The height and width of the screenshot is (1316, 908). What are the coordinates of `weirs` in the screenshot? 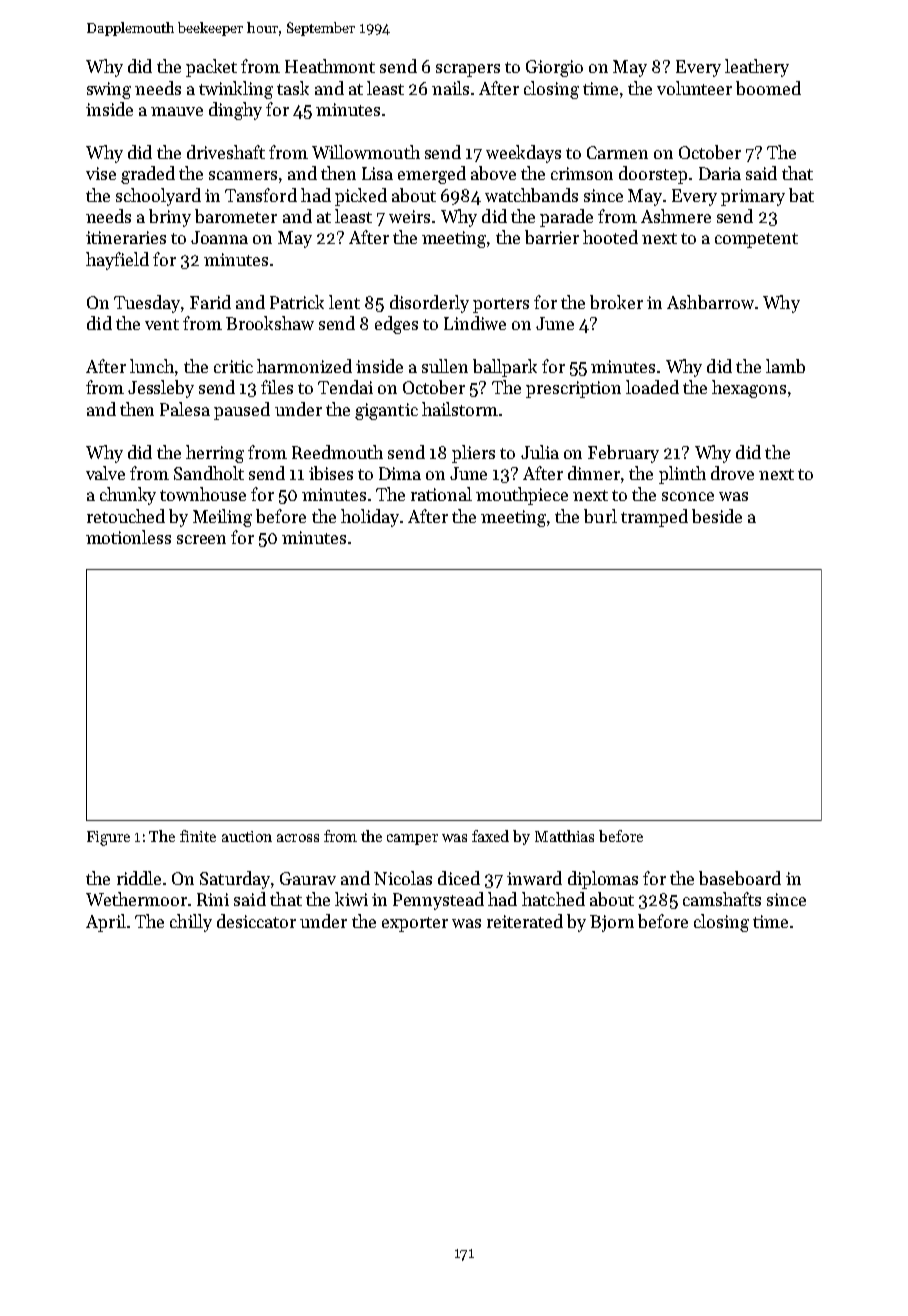 It's located at (409, 216).
